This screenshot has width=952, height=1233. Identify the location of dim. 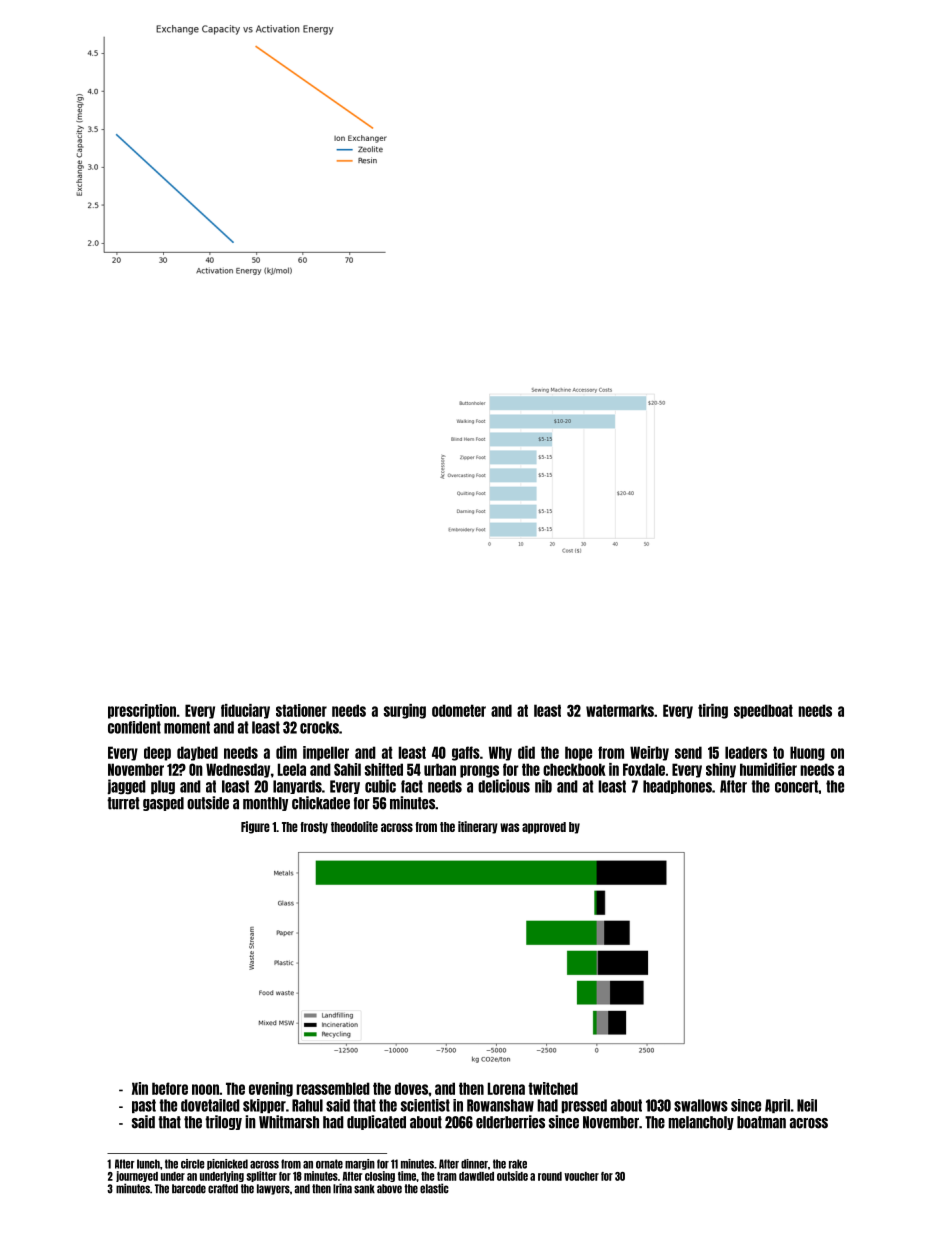
(286, 752).
